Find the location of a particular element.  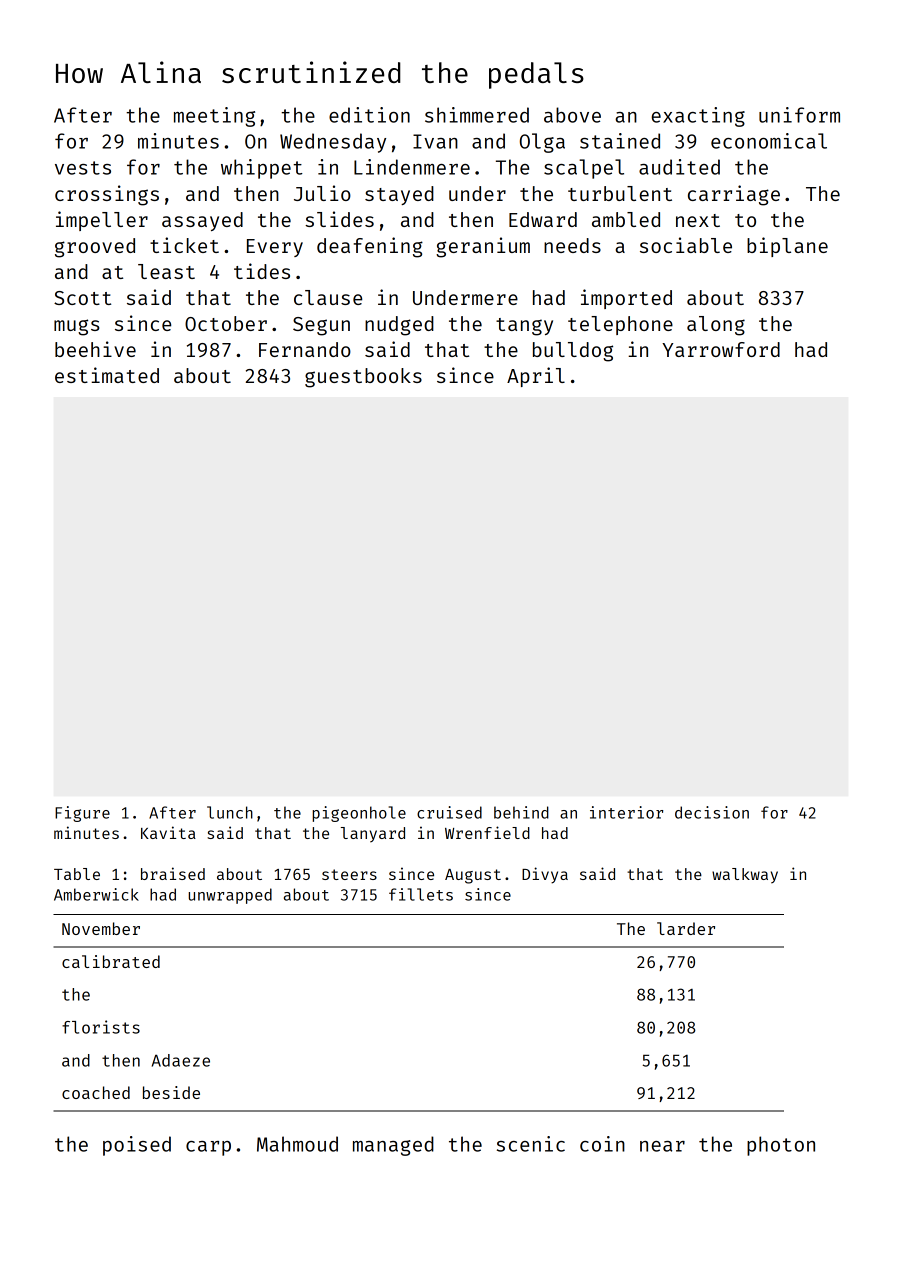

vests is located at coordinates (83, 168).
